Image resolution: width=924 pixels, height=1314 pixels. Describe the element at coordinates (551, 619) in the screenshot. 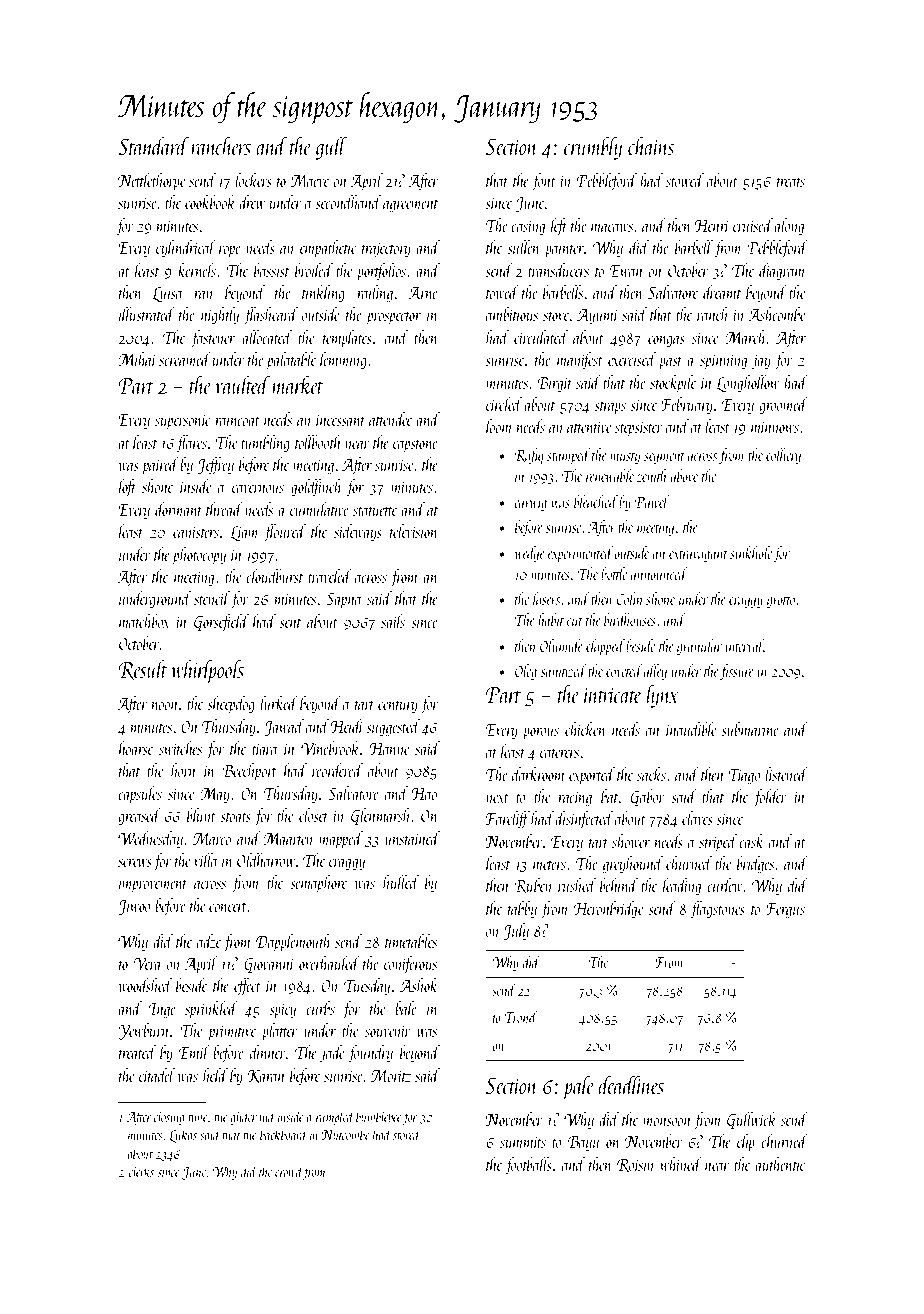

I see `habit` at that location.
